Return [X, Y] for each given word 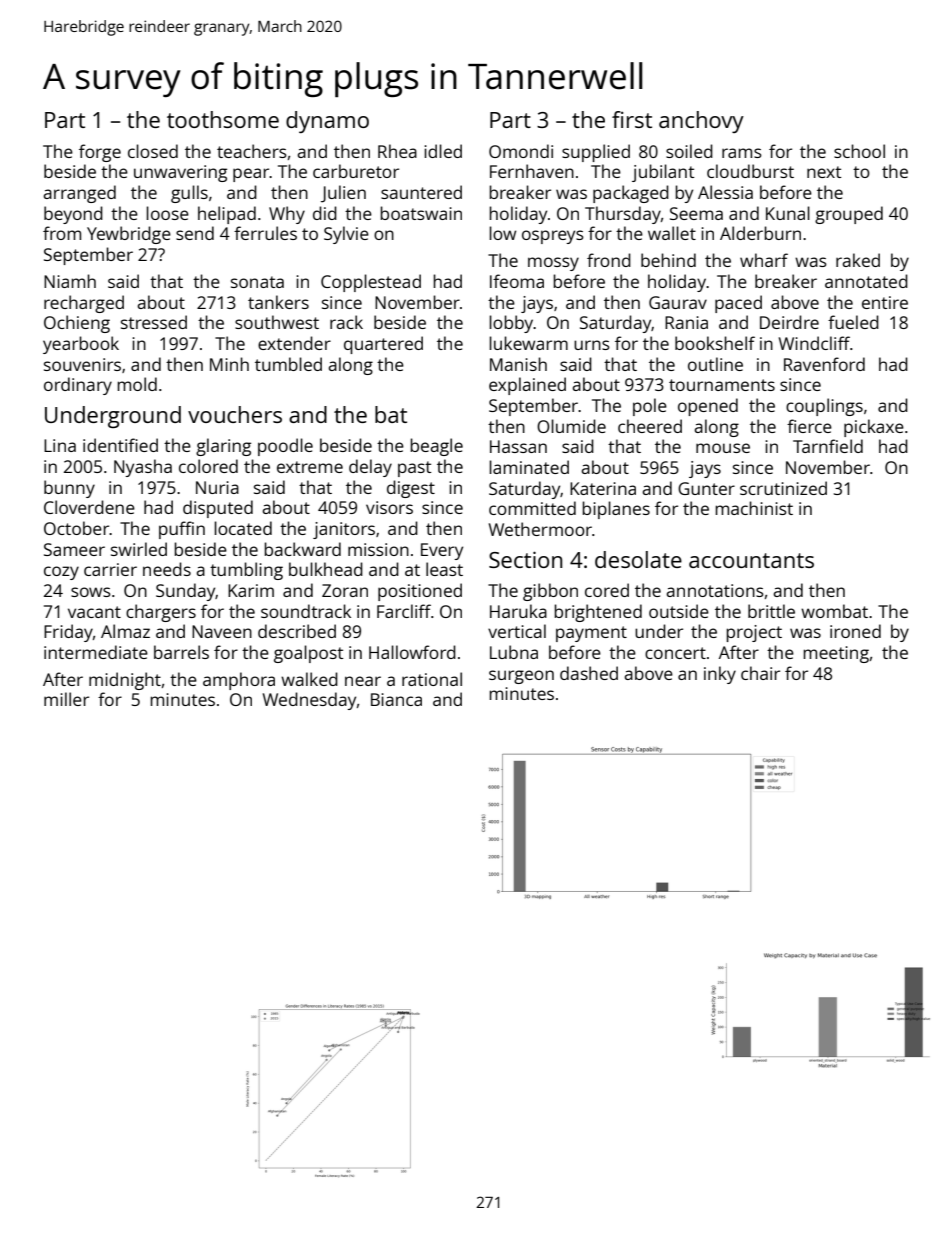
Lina [60, 445]
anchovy [701, 122]
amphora [239, 681]
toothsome [223, 119]
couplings [824, 407]
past [414, 469]
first [632, 119]
